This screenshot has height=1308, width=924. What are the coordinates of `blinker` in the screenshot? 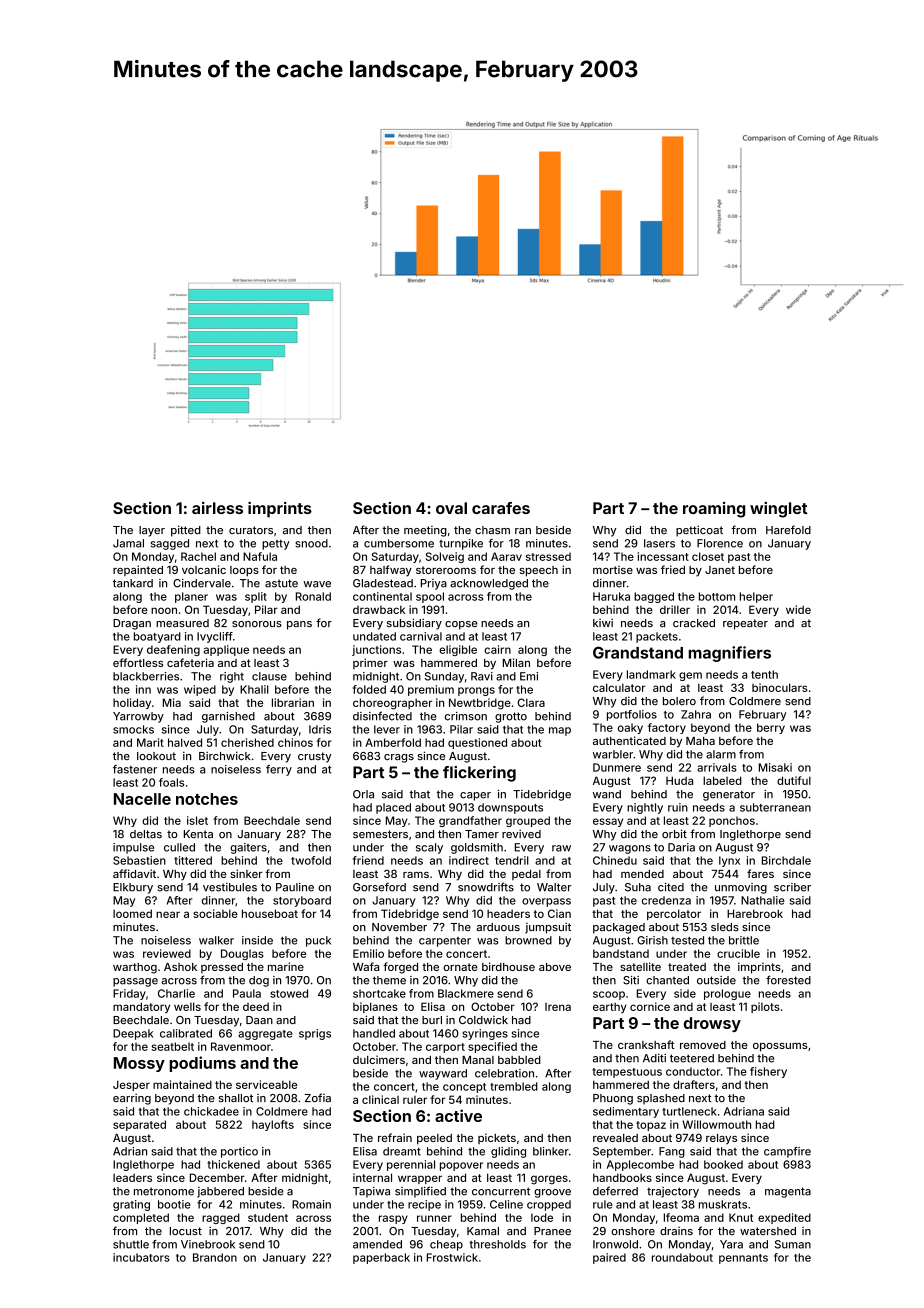 It's located at (551, 1151).
